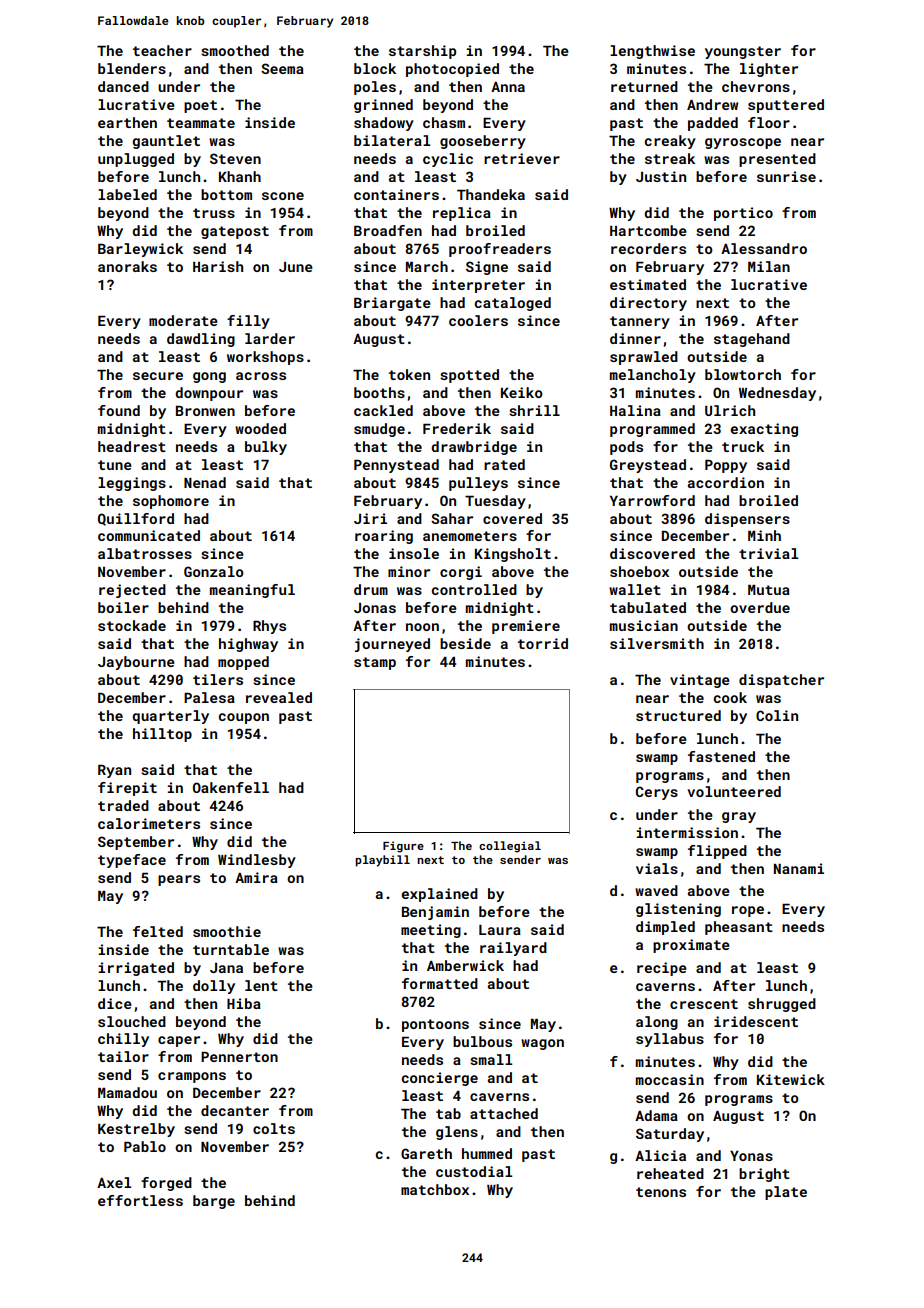  What do you see at coordinates (403, 847) in the screenshot?
I see `Figure` at bounding box center [403, 847].
